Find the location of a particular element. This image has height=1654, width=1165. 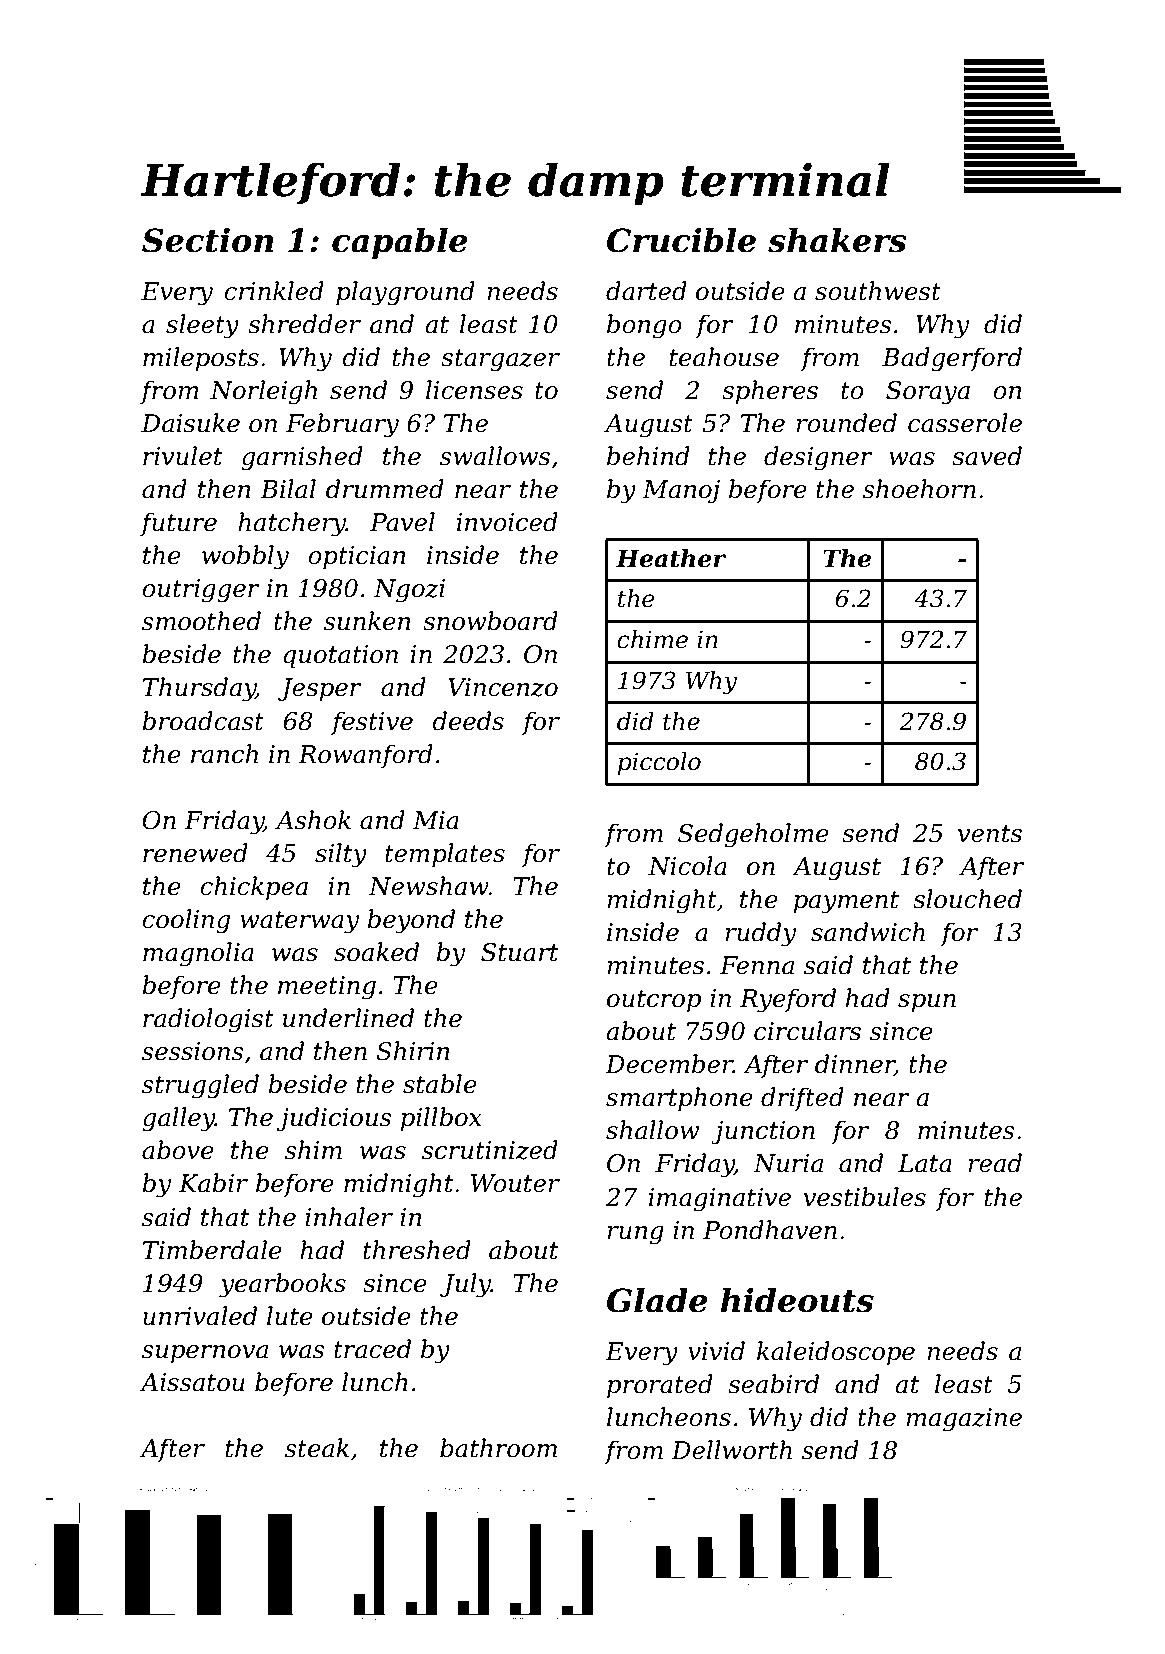

capable is located at coordinates (400, 243).
